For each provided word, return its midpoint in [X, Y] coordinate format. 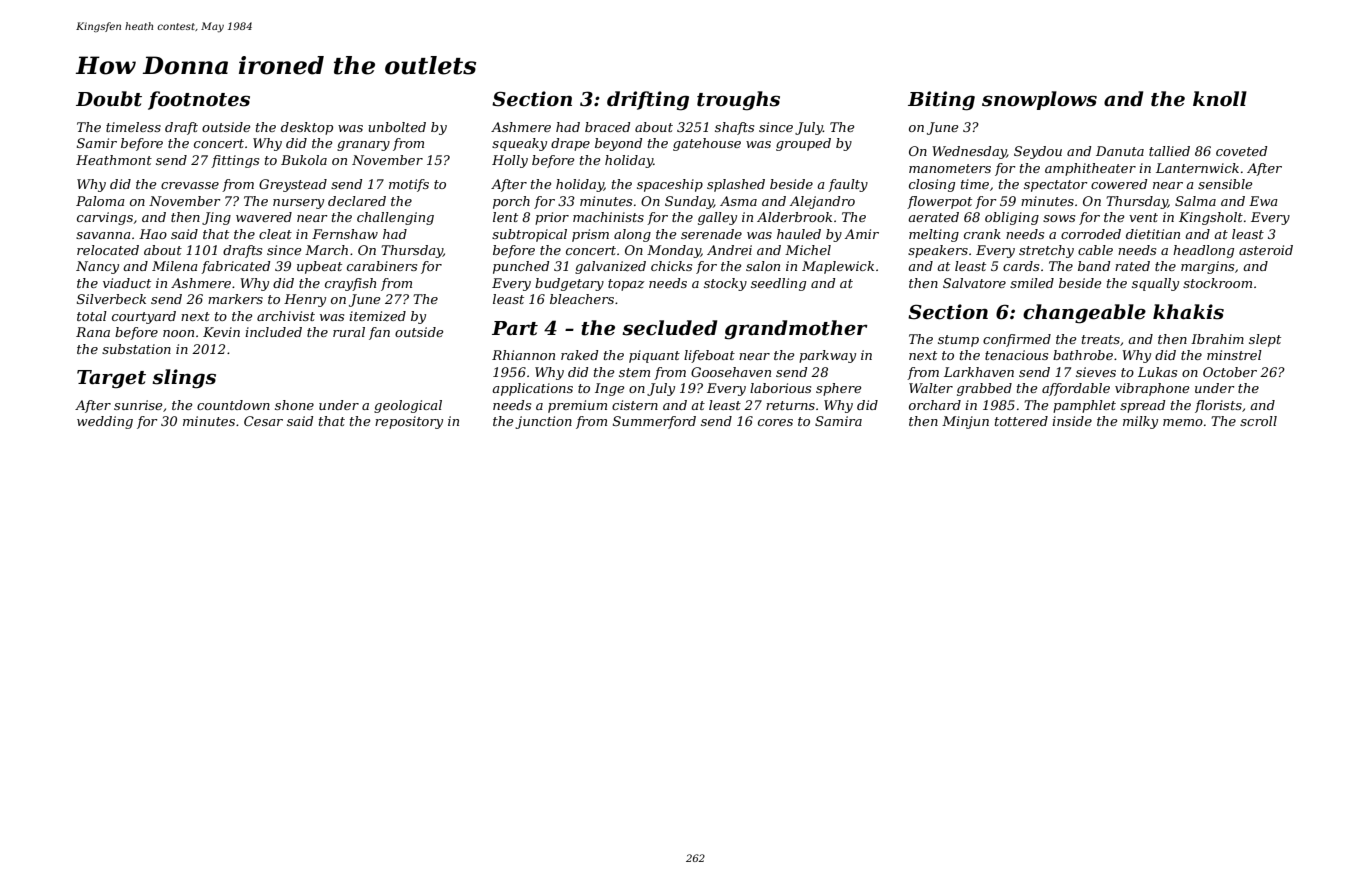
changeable [1084, 314]
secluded [669, 328]
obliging [1012, 218]
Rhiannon [523, 355]
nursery [298, 204]
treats [1101, 339]
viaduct [127, 283]
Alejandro [822, 202]
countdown [233, 405]
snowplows [1039, 100]
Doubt [109, 99]
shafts [734, 128]
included [273, 332]
